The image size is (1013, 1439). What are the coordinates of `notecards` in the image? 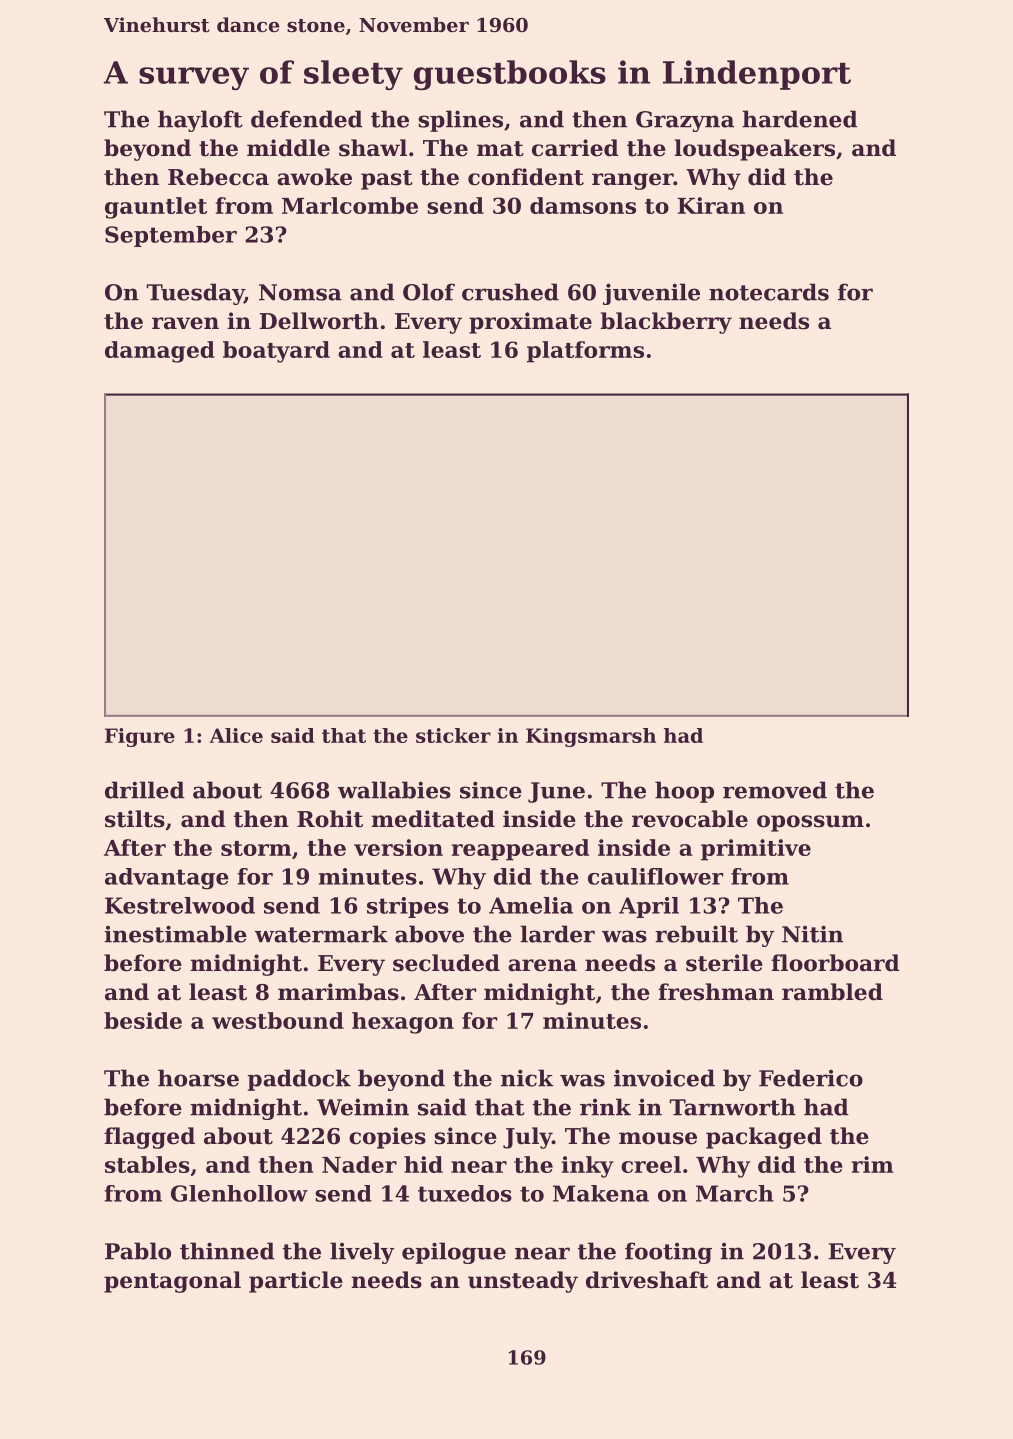 It's located at (769, 292).
